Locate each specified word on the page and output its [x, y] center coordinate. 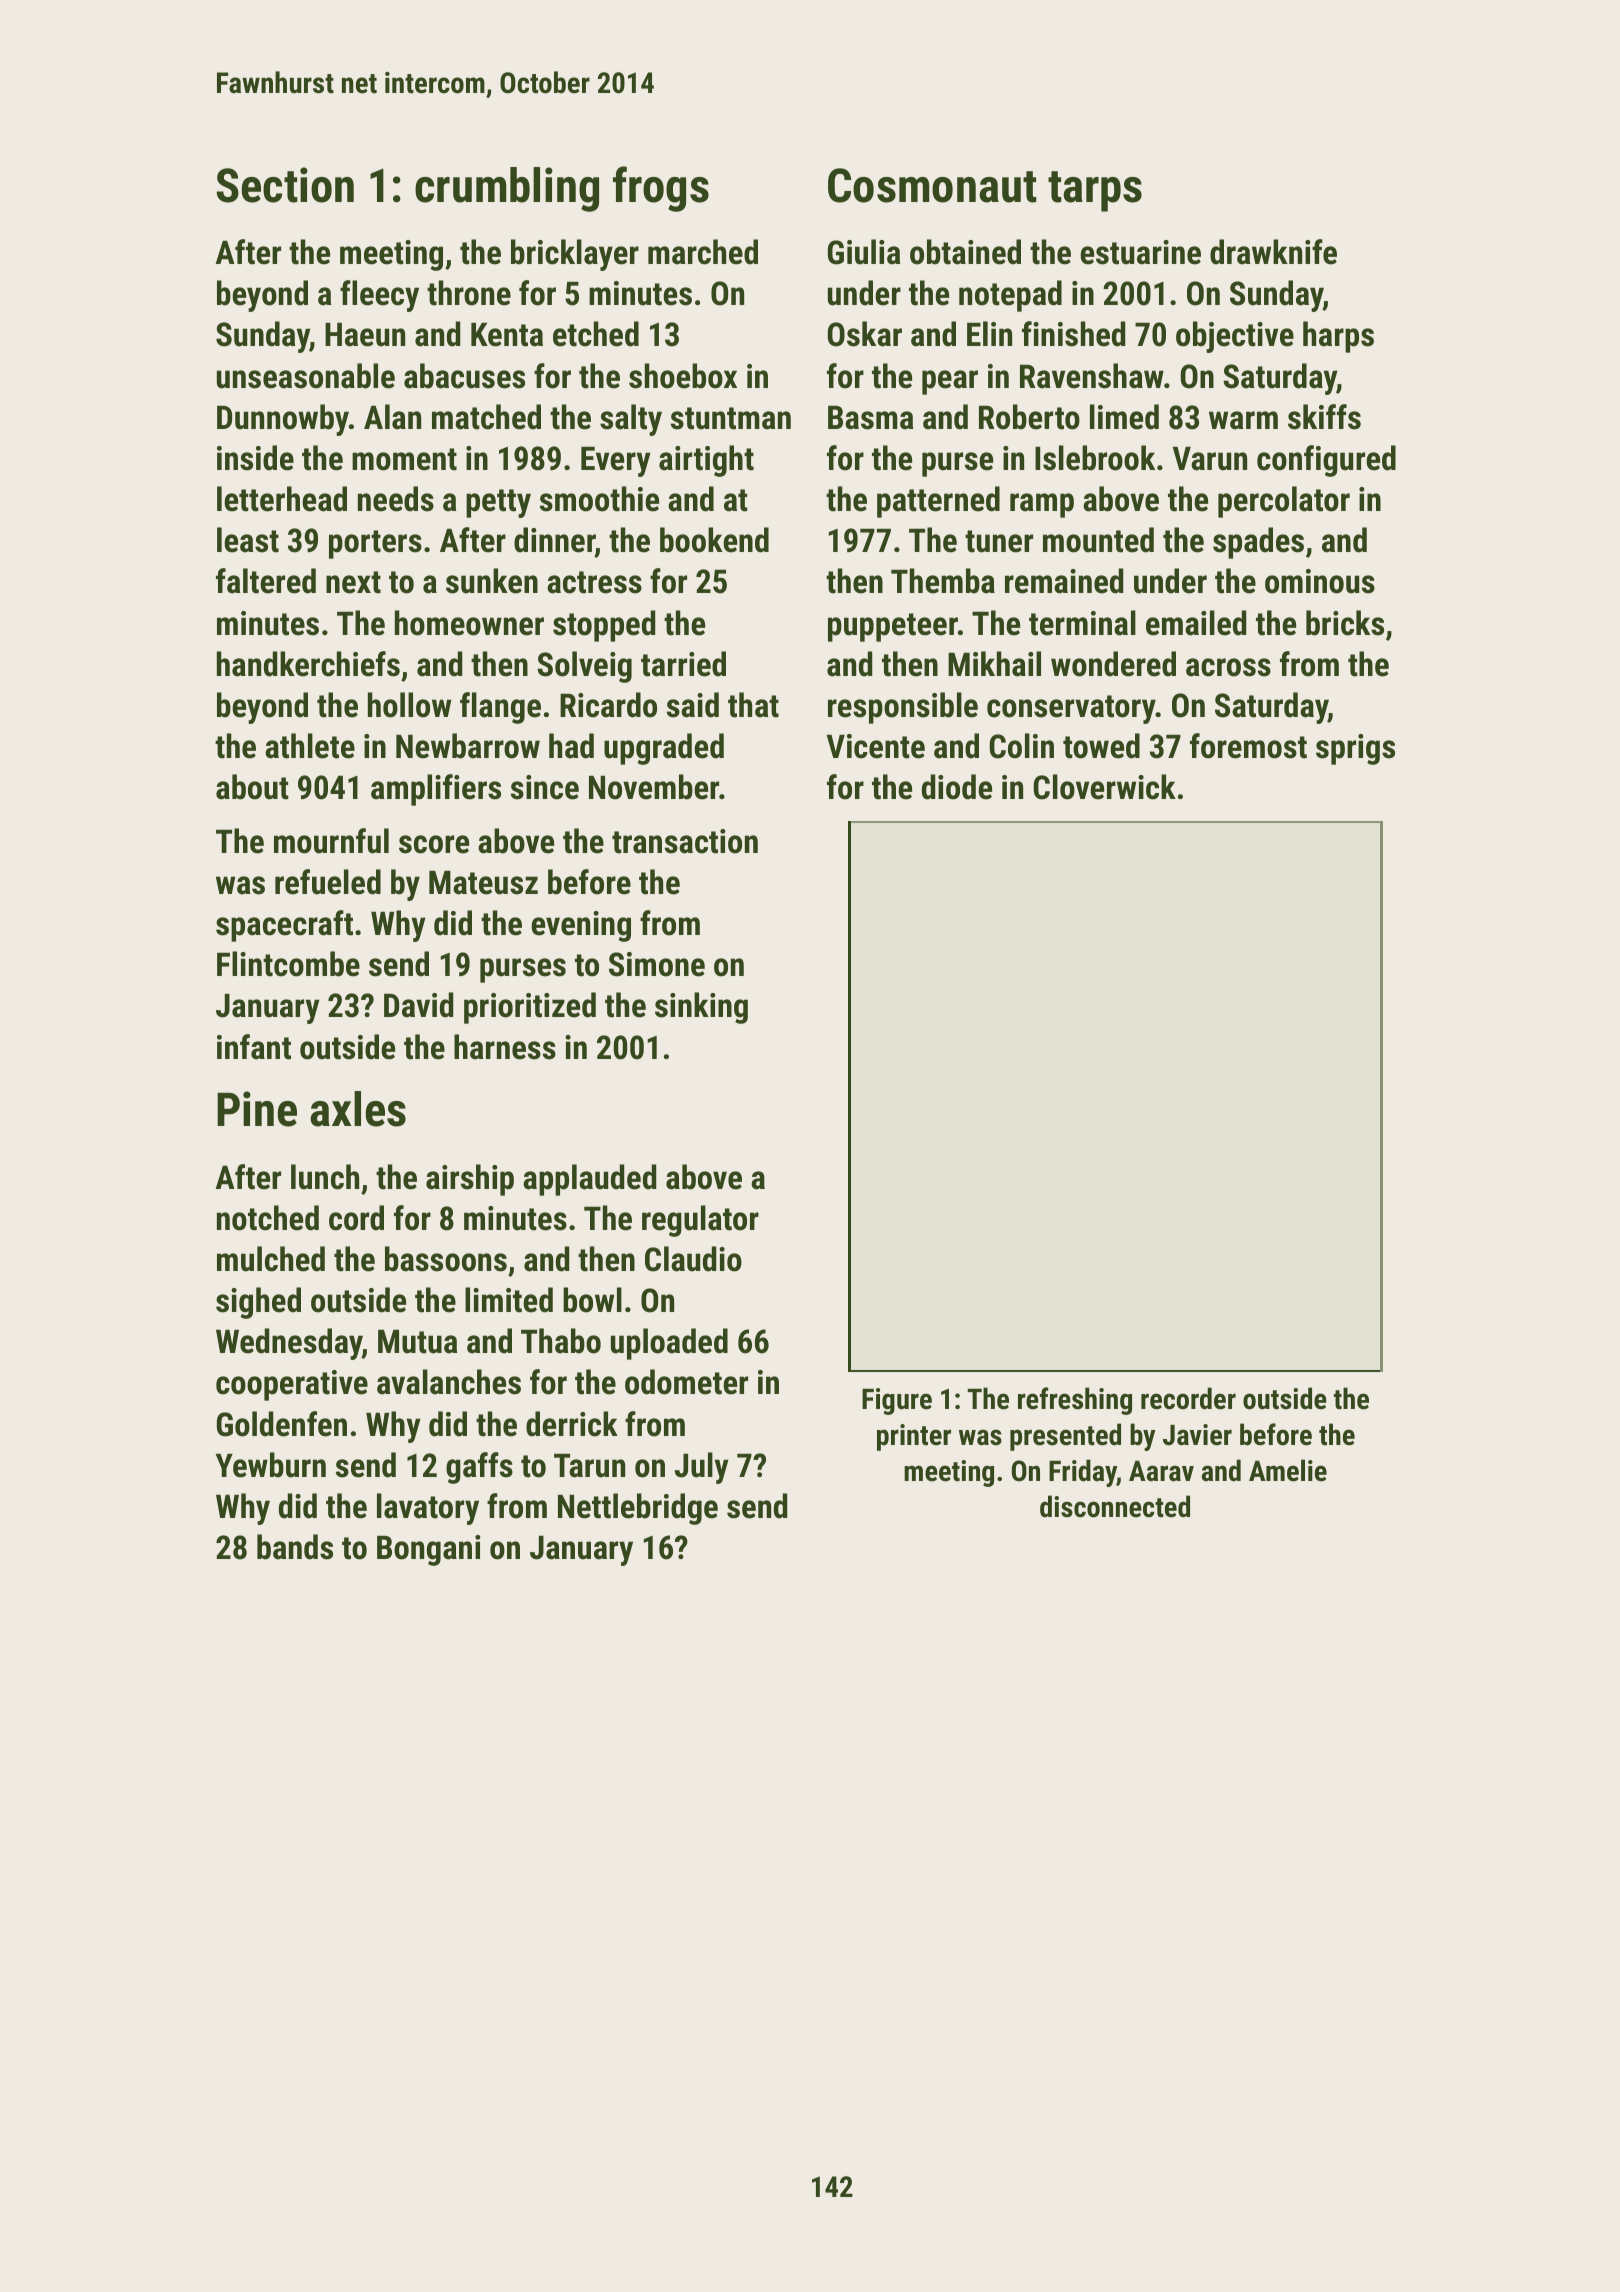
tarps [1095, 191]
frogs [661, 189]
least [248, 540]
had [571, 746]
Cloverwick [1104, 787]
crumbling [507, 189]
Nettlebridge [638, 1509]
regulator [700, 1221]
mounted [1098, 540]
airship [470, 1180]
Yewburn [271, 1465]
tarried [683, 664]
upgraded [664, 749]
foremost [1248, 746]
